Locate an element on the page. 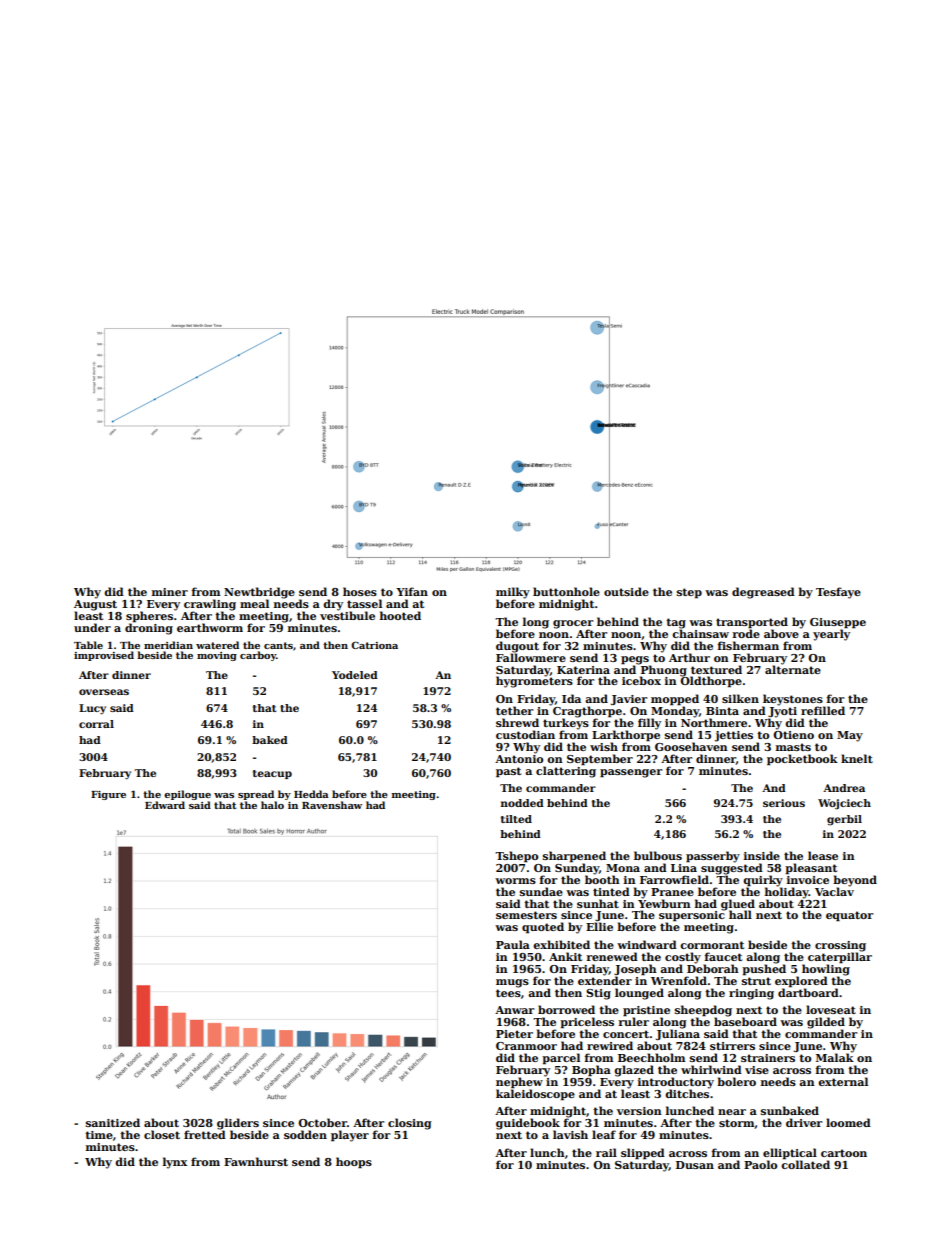 The height and width of the document is (1233, 952). Fallowmere is located at coordinates (531, 657).
